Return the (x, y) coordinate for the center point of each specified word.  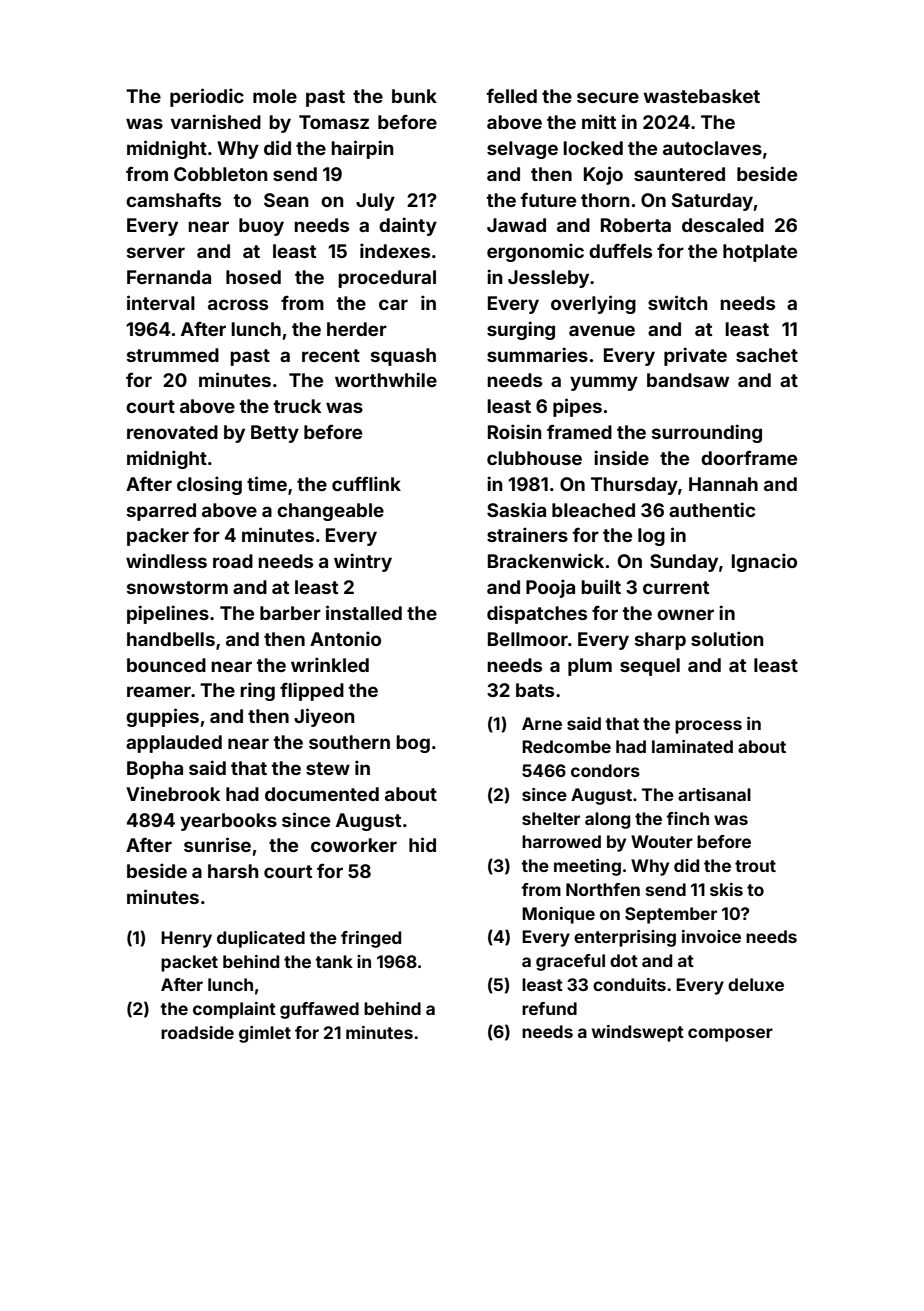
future (548, 199)
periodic (207, 97)
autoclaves (712, 148)
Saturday (712, 202)
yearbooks (228, 822)
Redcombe (566, 746)
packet (189, 963)
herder (357, 329)
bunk (414, 96)
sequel (650, 667)
